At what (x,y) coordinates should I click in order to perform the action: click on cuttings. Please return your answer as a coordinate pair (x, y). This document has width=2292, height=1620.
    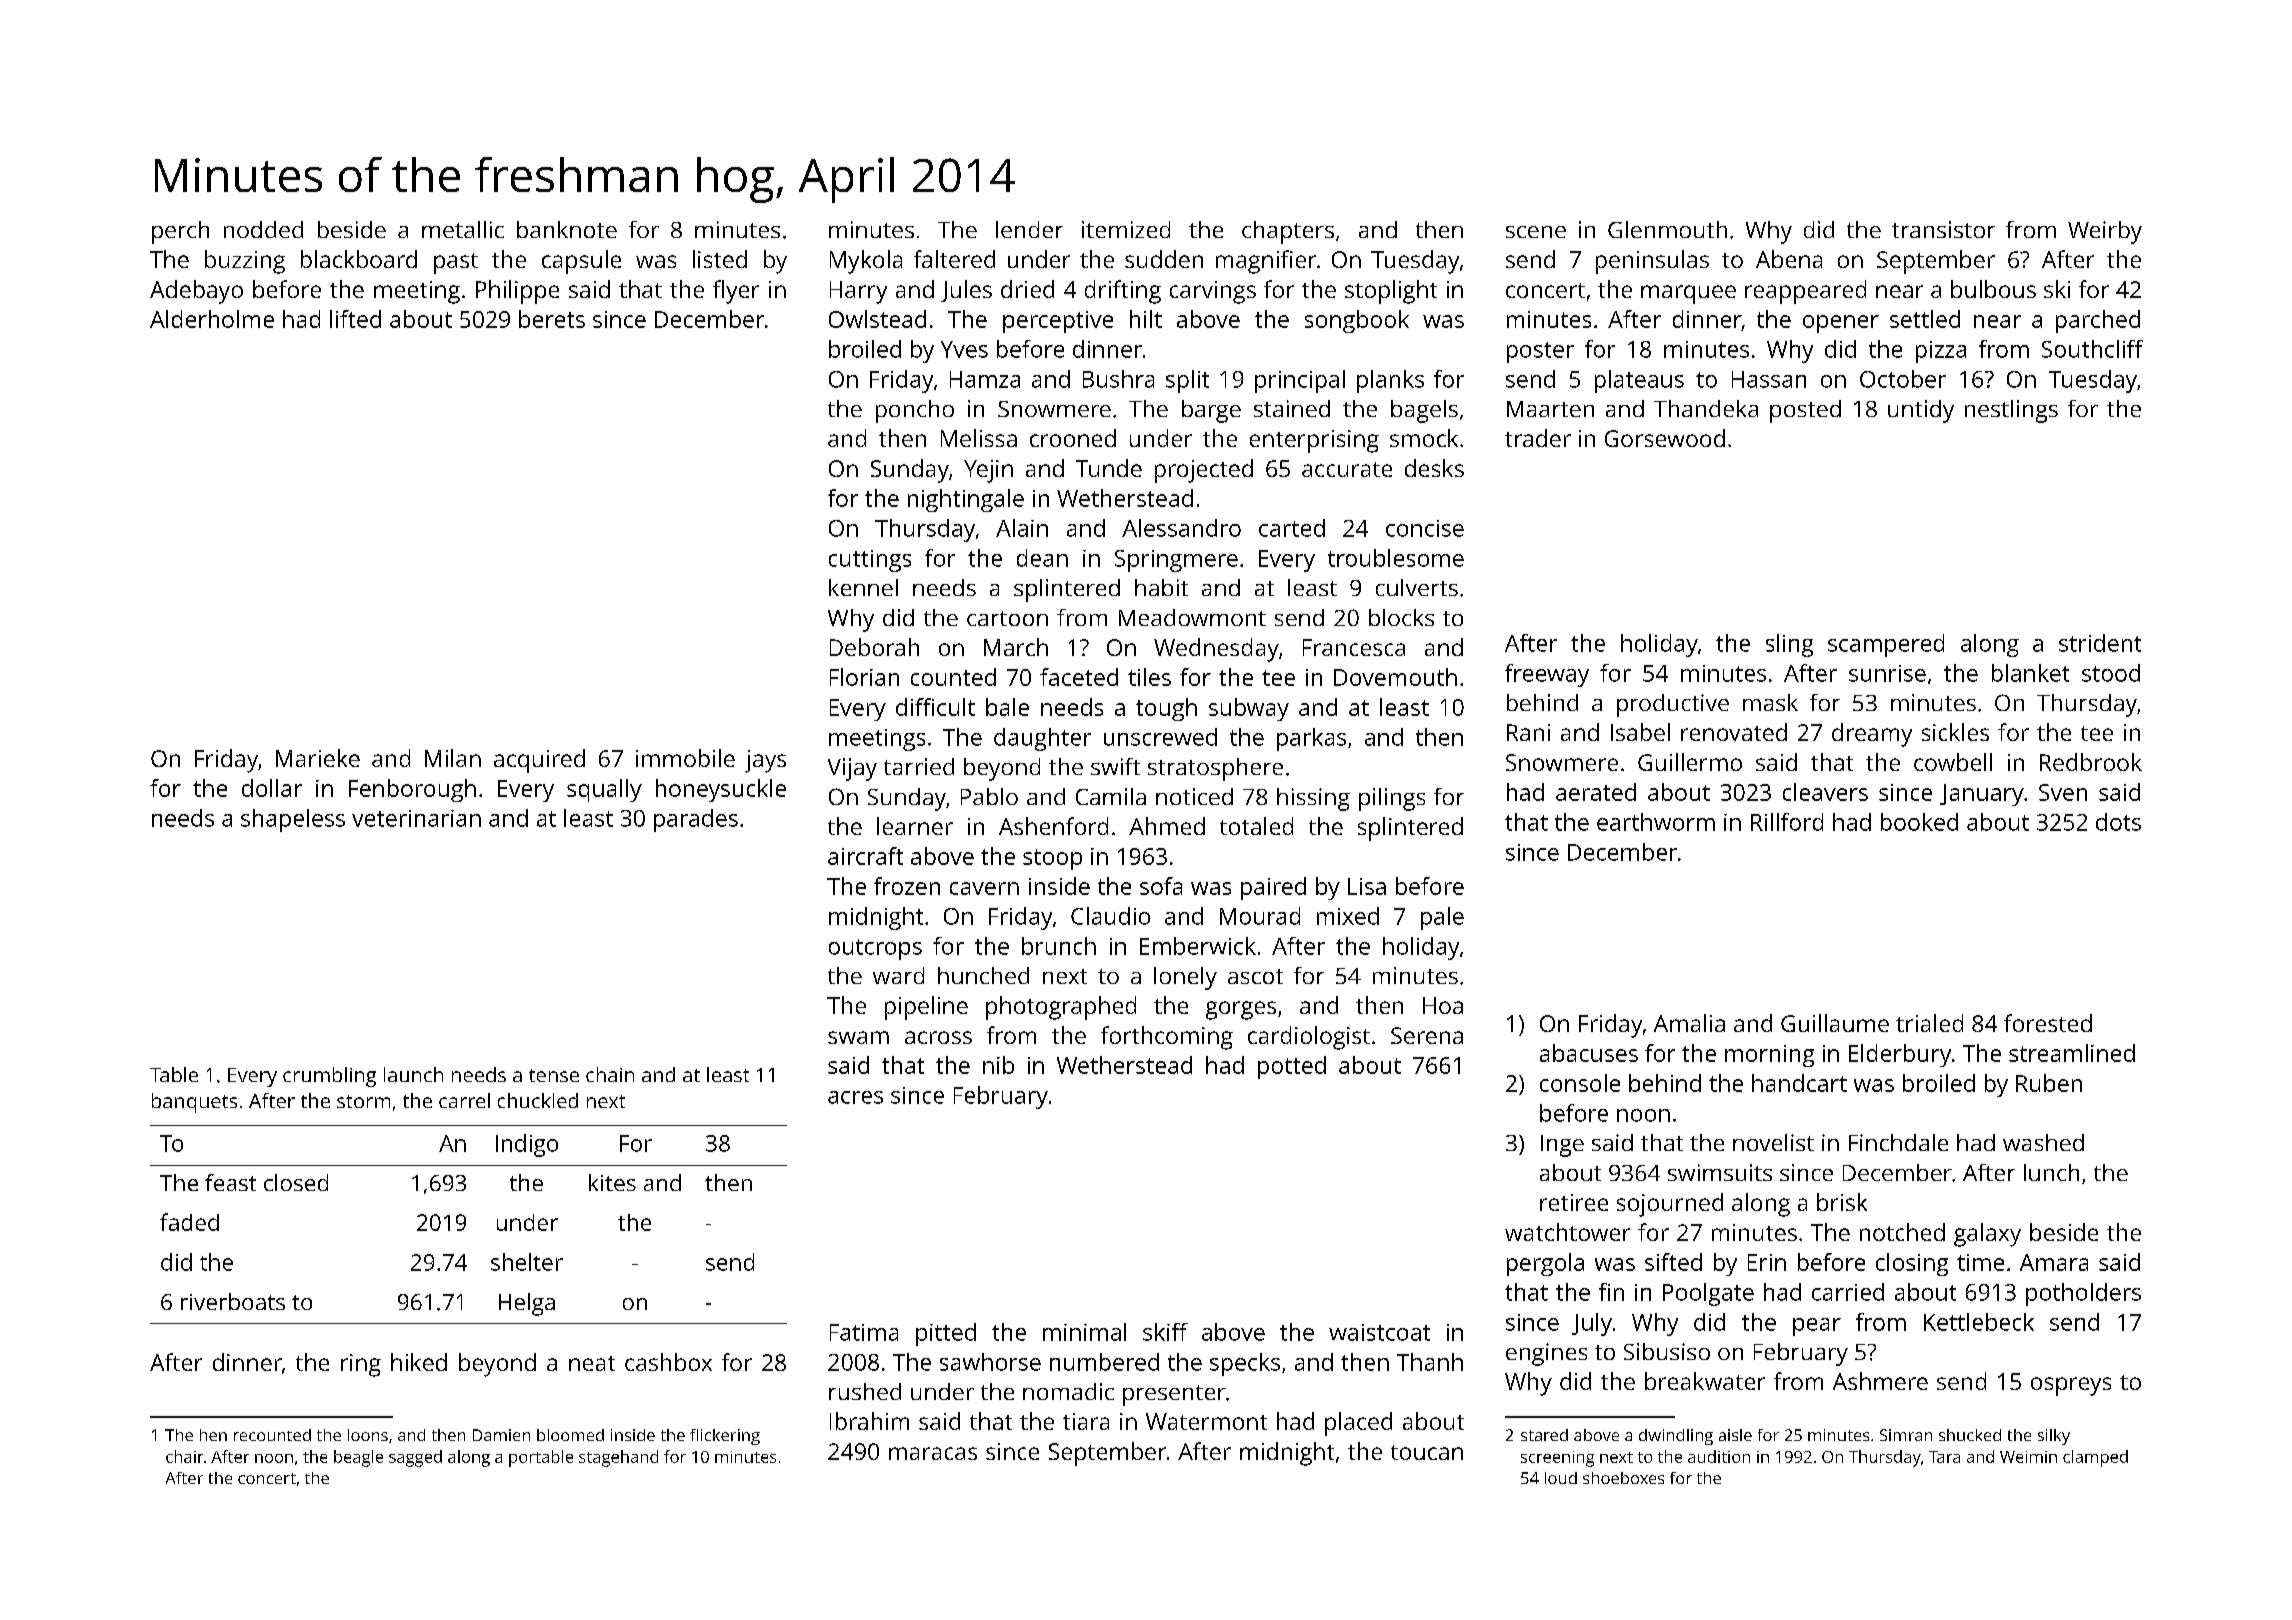
    Looking at the image, I should click on (870, 561).
